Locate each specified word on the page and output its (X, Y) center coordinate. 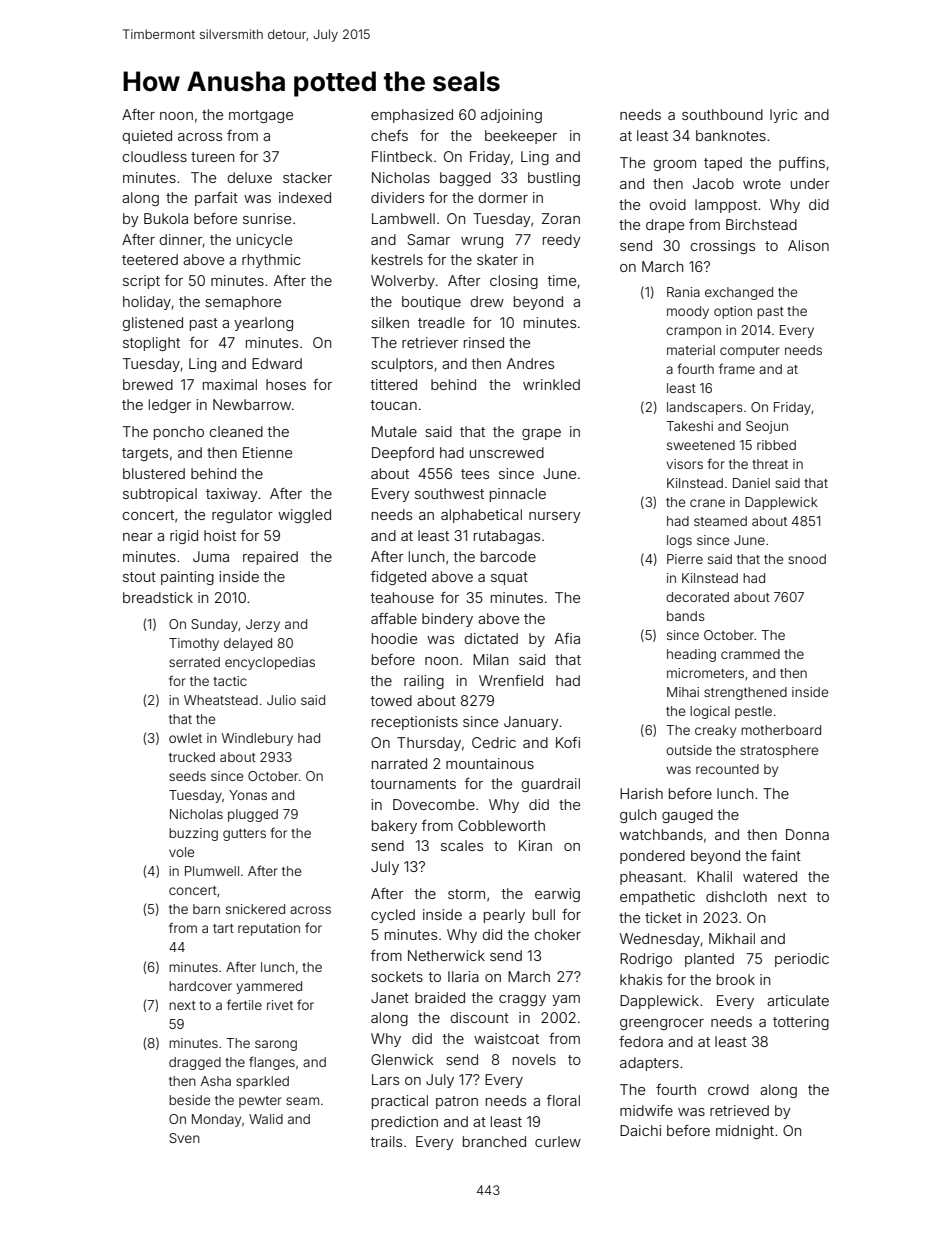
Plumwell (212, 871)
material (691, 350)
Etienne (267, 452)
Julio (281, 700)
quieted (147, 137)
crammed (750, 654)
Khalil (714, 876)
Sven (184, 1138)
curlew (558, 1141)
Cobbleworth (501, 825)
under (810, 183)
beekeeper (521, 137)
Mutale (394, 431)
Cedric (494, 742)
